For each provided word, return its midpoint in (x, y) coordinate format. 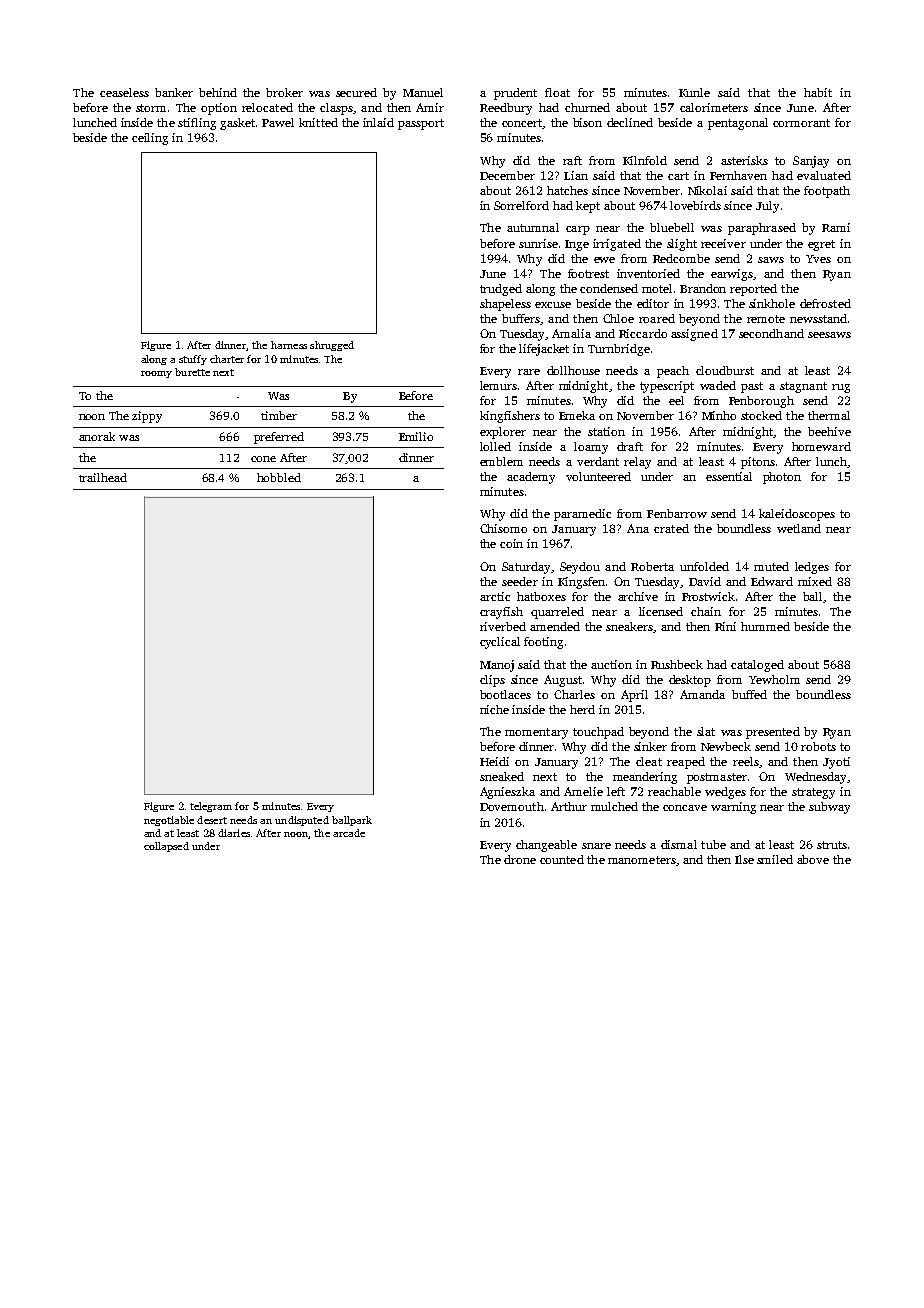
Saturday (526, 568)
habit (818, 92)
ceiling (150, 139)
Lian (576, 175)
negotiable (169, 821)
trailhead (103, 477)
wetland (799, 528)
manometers (642, 860)
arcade (349, 833)
